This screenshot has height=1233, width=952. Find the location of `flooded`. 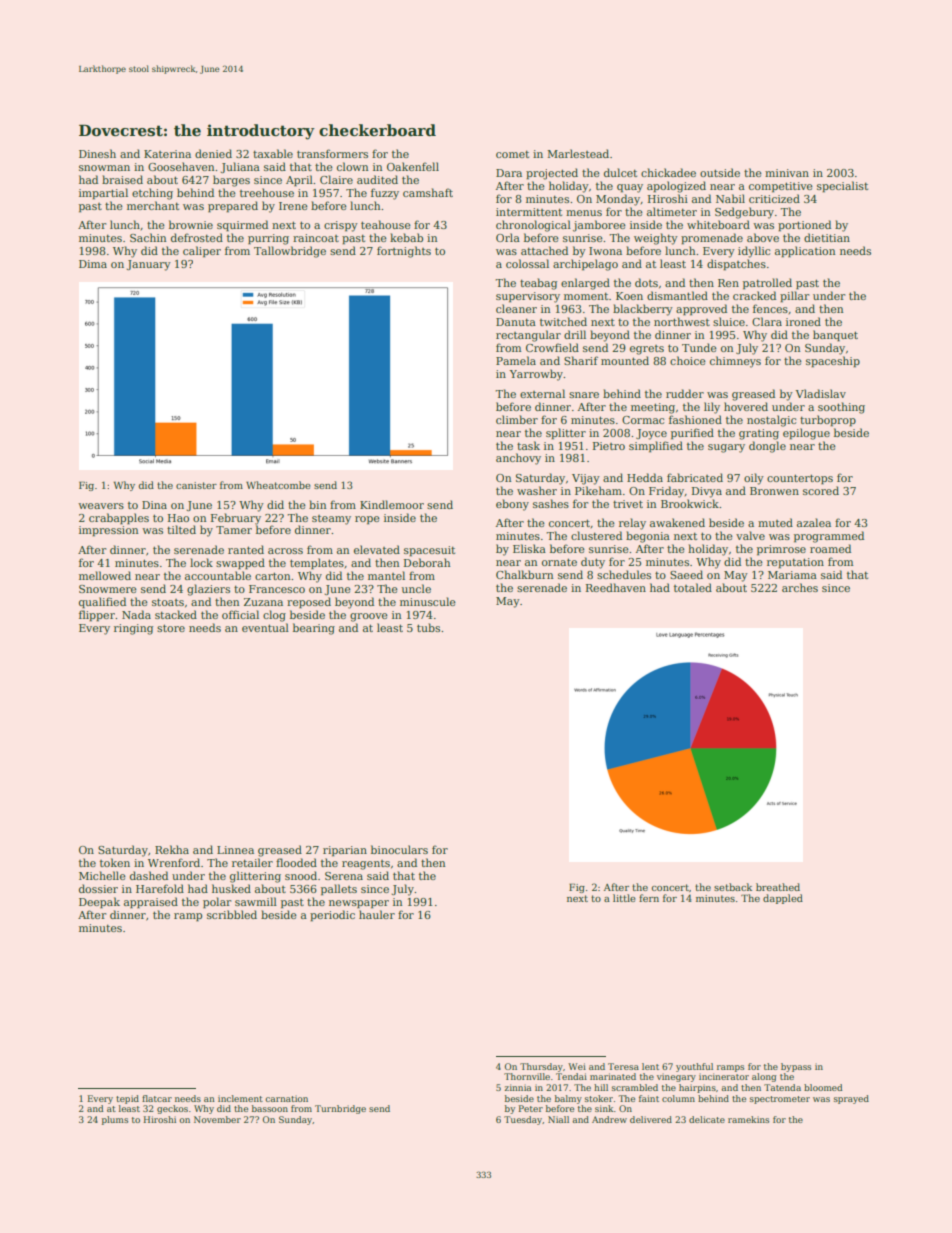

flooded is located at coordinates (296, 862).
